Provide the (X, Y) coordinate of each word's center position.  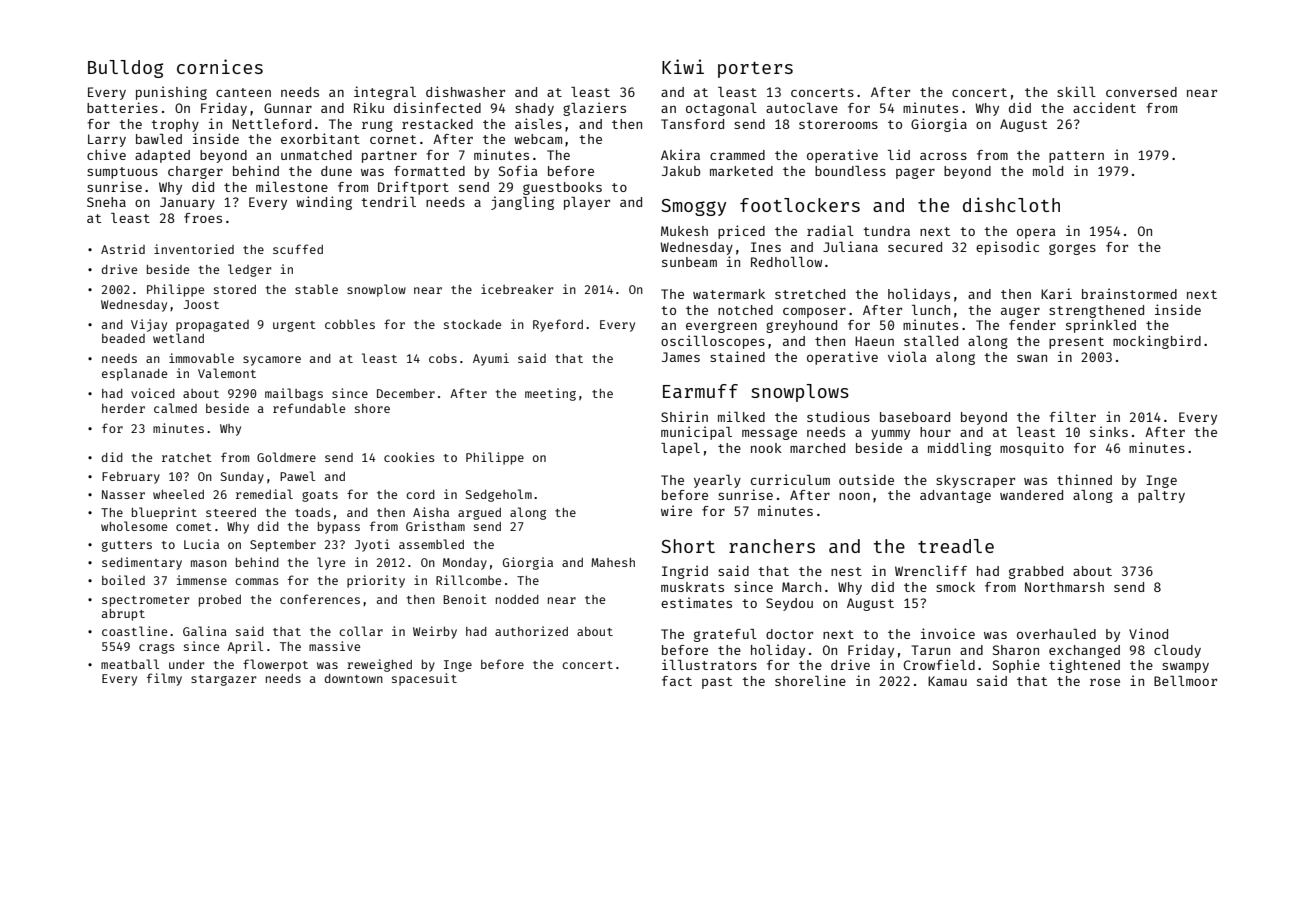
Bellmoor (1185, 681)
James (681, 357)
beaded (123, 338)
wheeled (178, 494)
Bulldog (125, 69)
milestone (292, 186)
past (717, 683)
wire (676, 510)
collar (361, 631)
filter (1072, 416)
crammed (737, 155)
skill (1076, 91)
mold (1048, 171)
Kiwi (683, 66)
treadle (956, 546)
